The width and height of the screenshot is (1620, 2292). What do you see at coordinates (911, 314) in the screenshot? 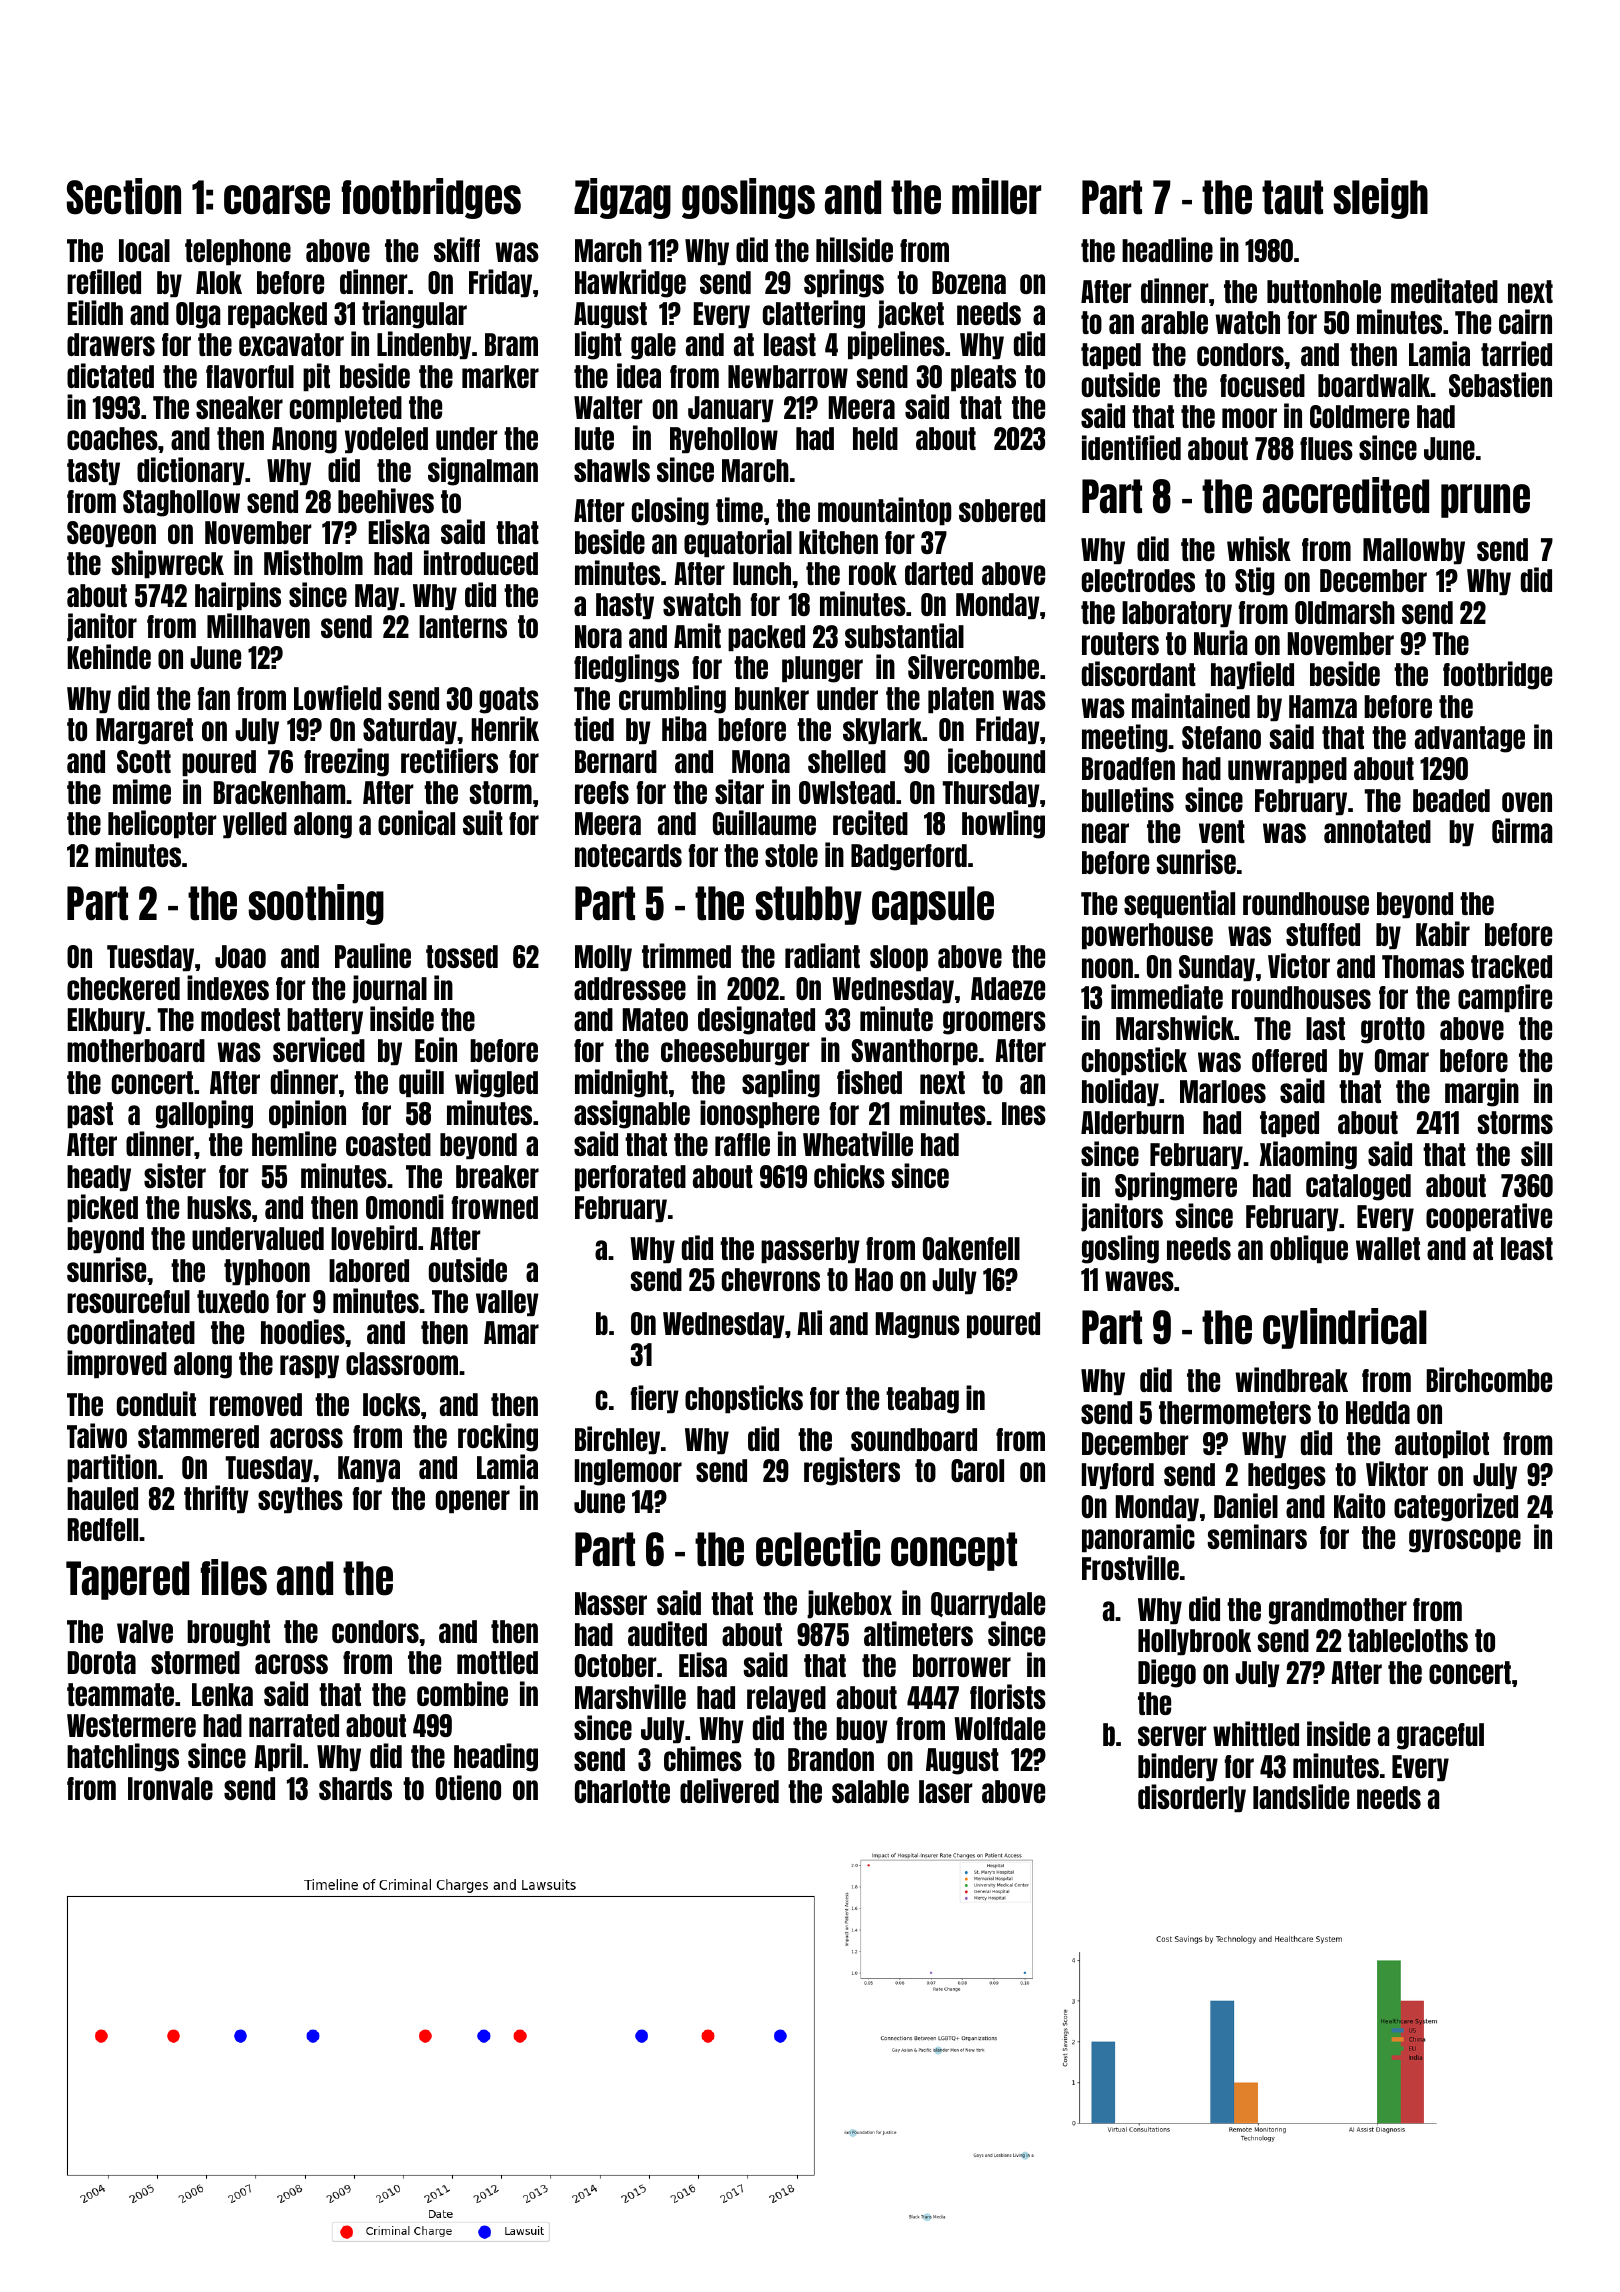
I see `jacket` at bounding box center [911, 314].
